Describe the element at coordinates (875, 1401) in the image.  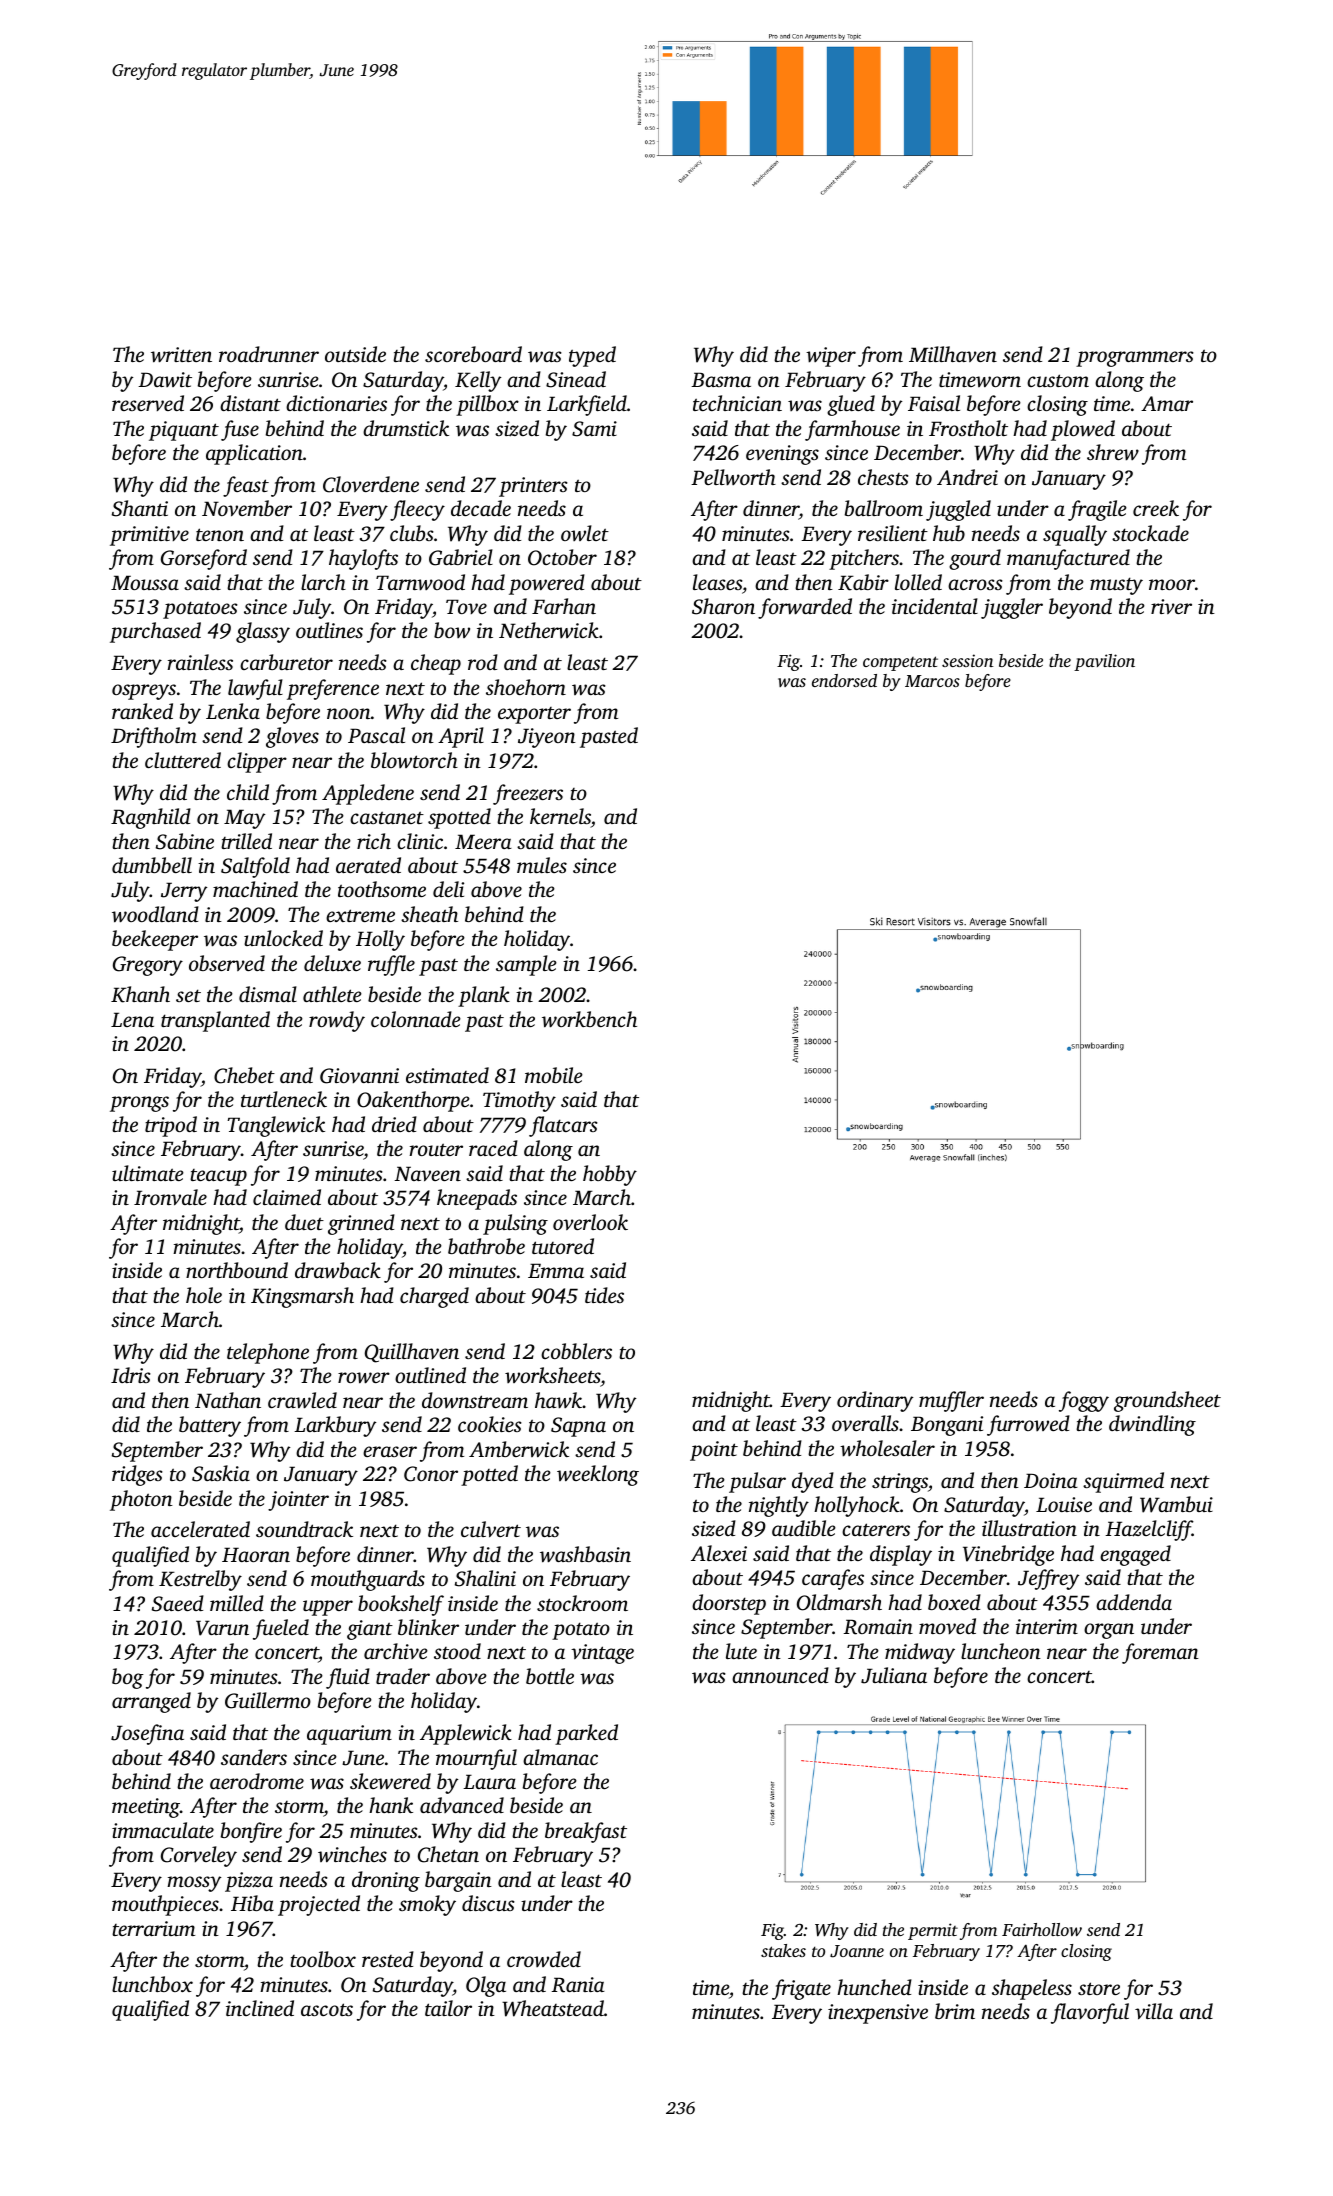
I see `ordinary` at that location.
